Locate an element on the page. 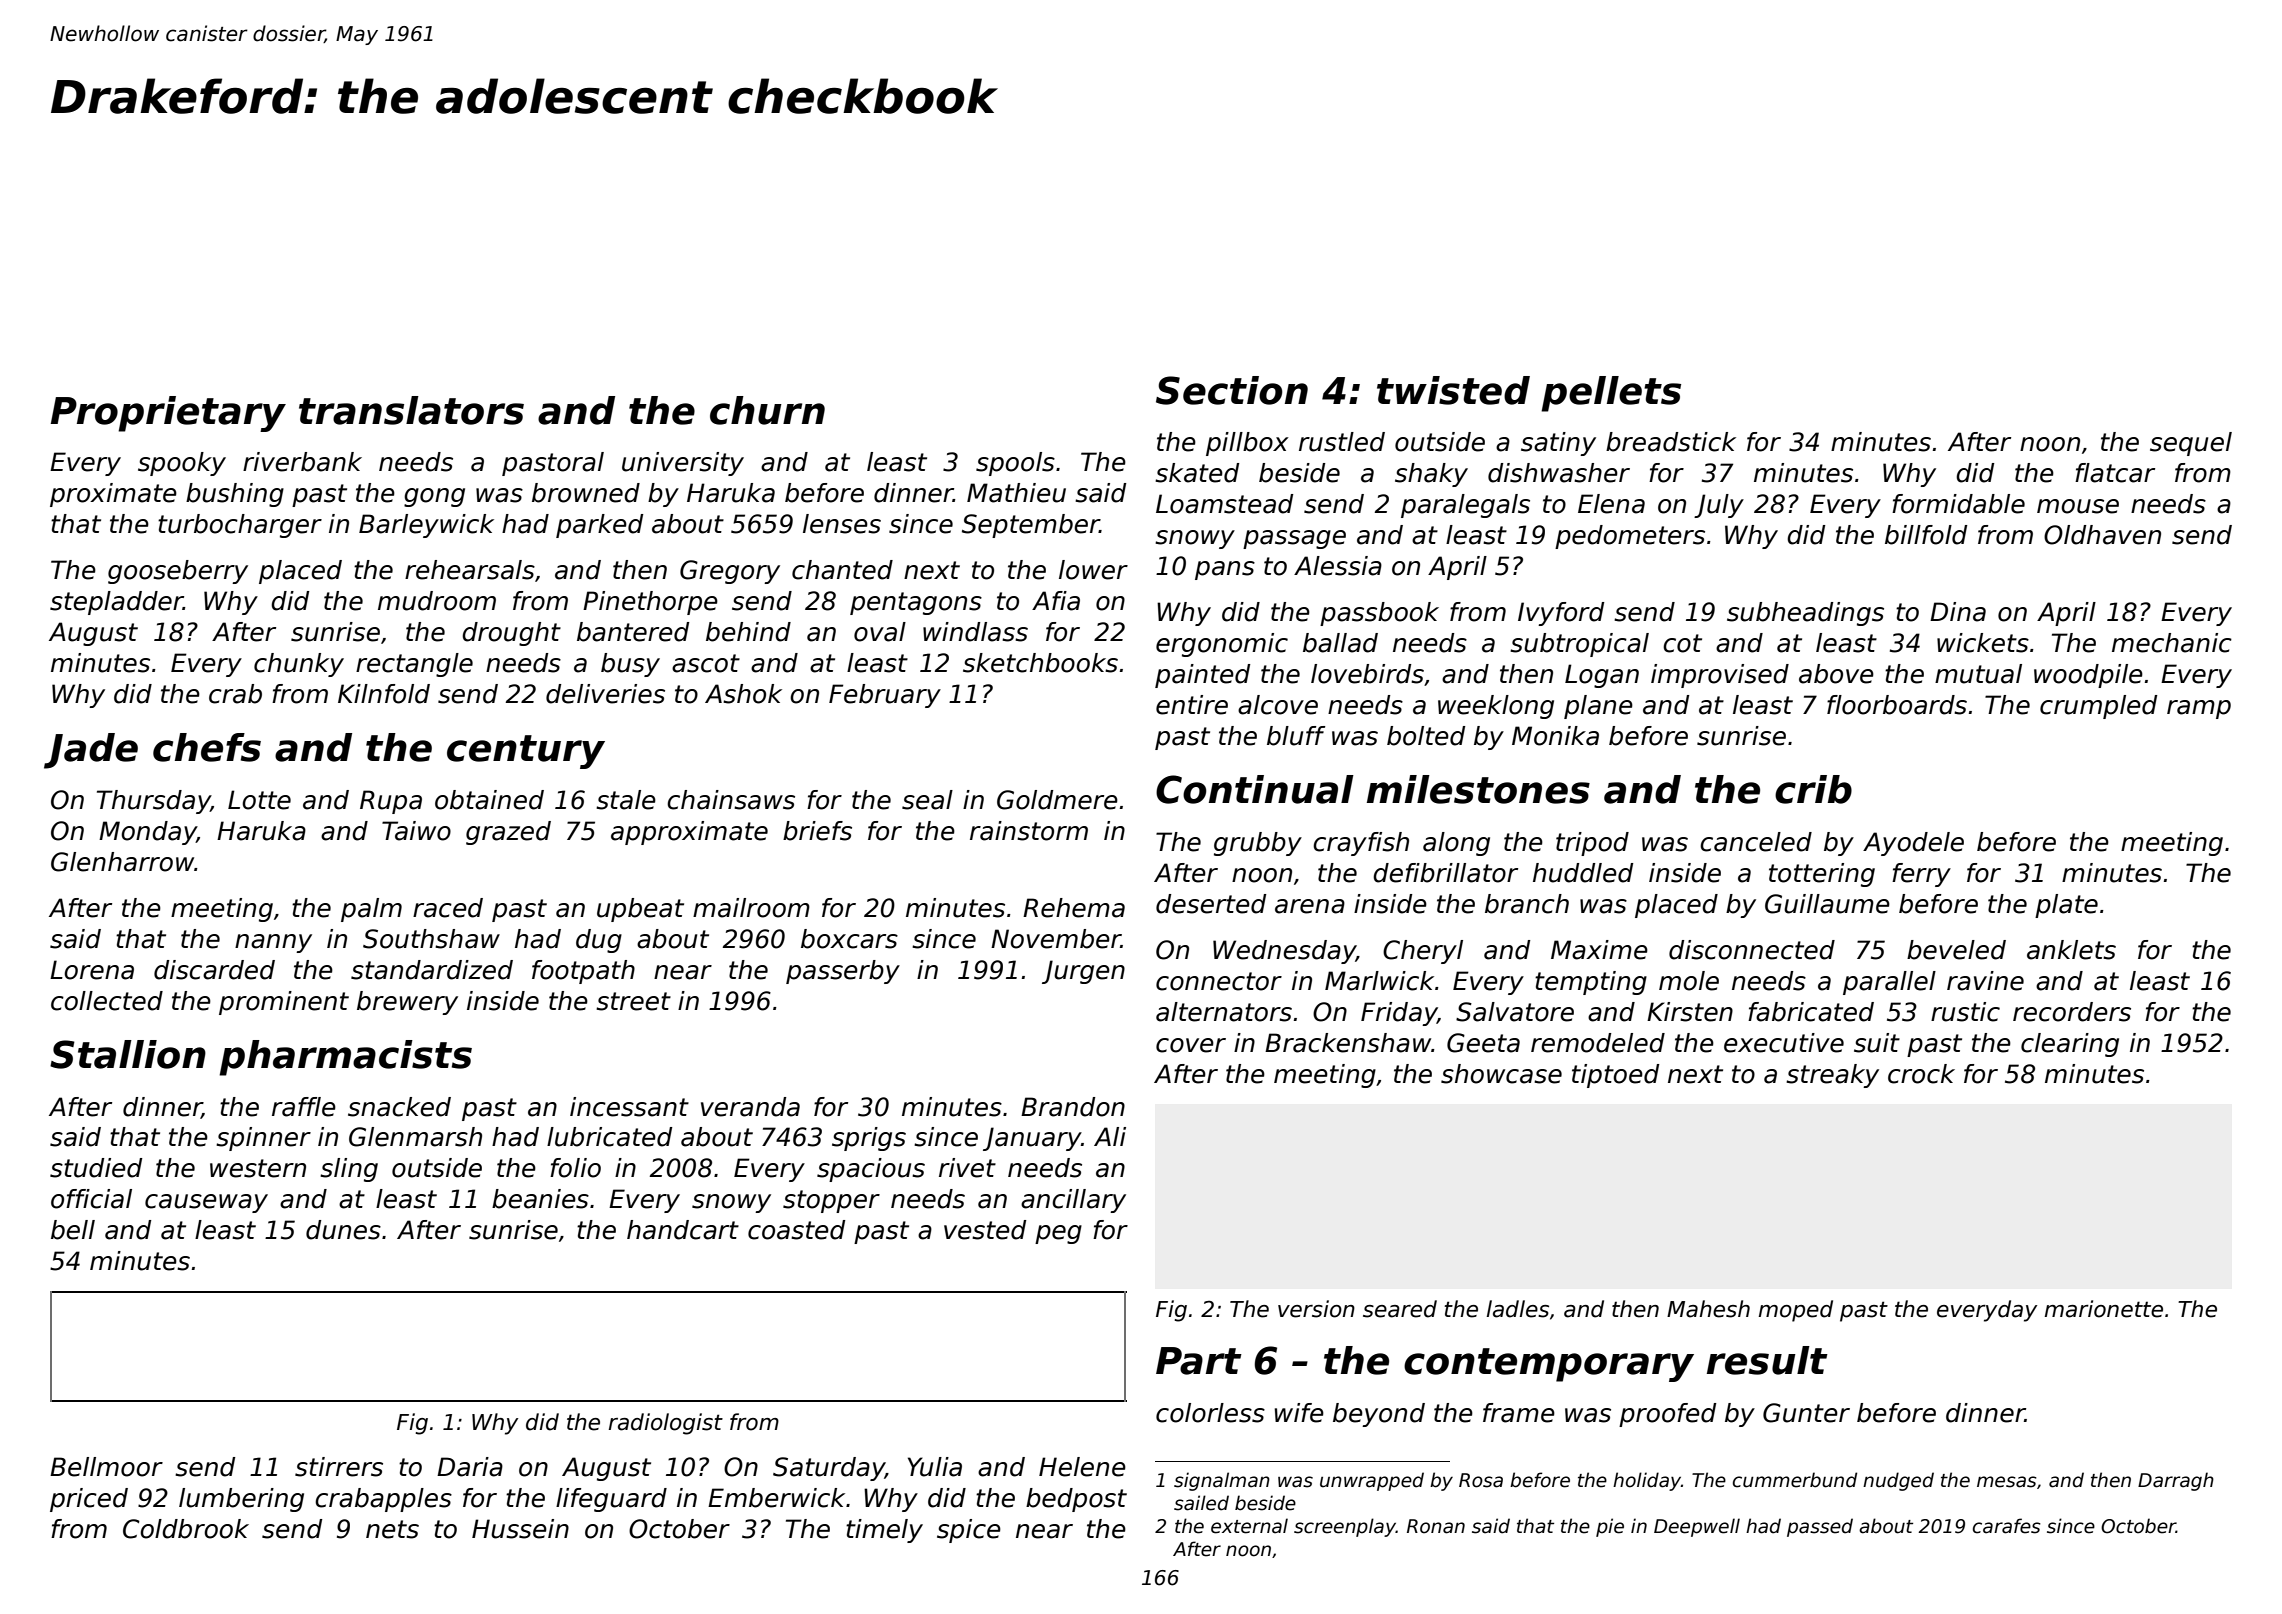 The image size is (2282, 1614). nudged is located at coordinates (1898, 1481).
